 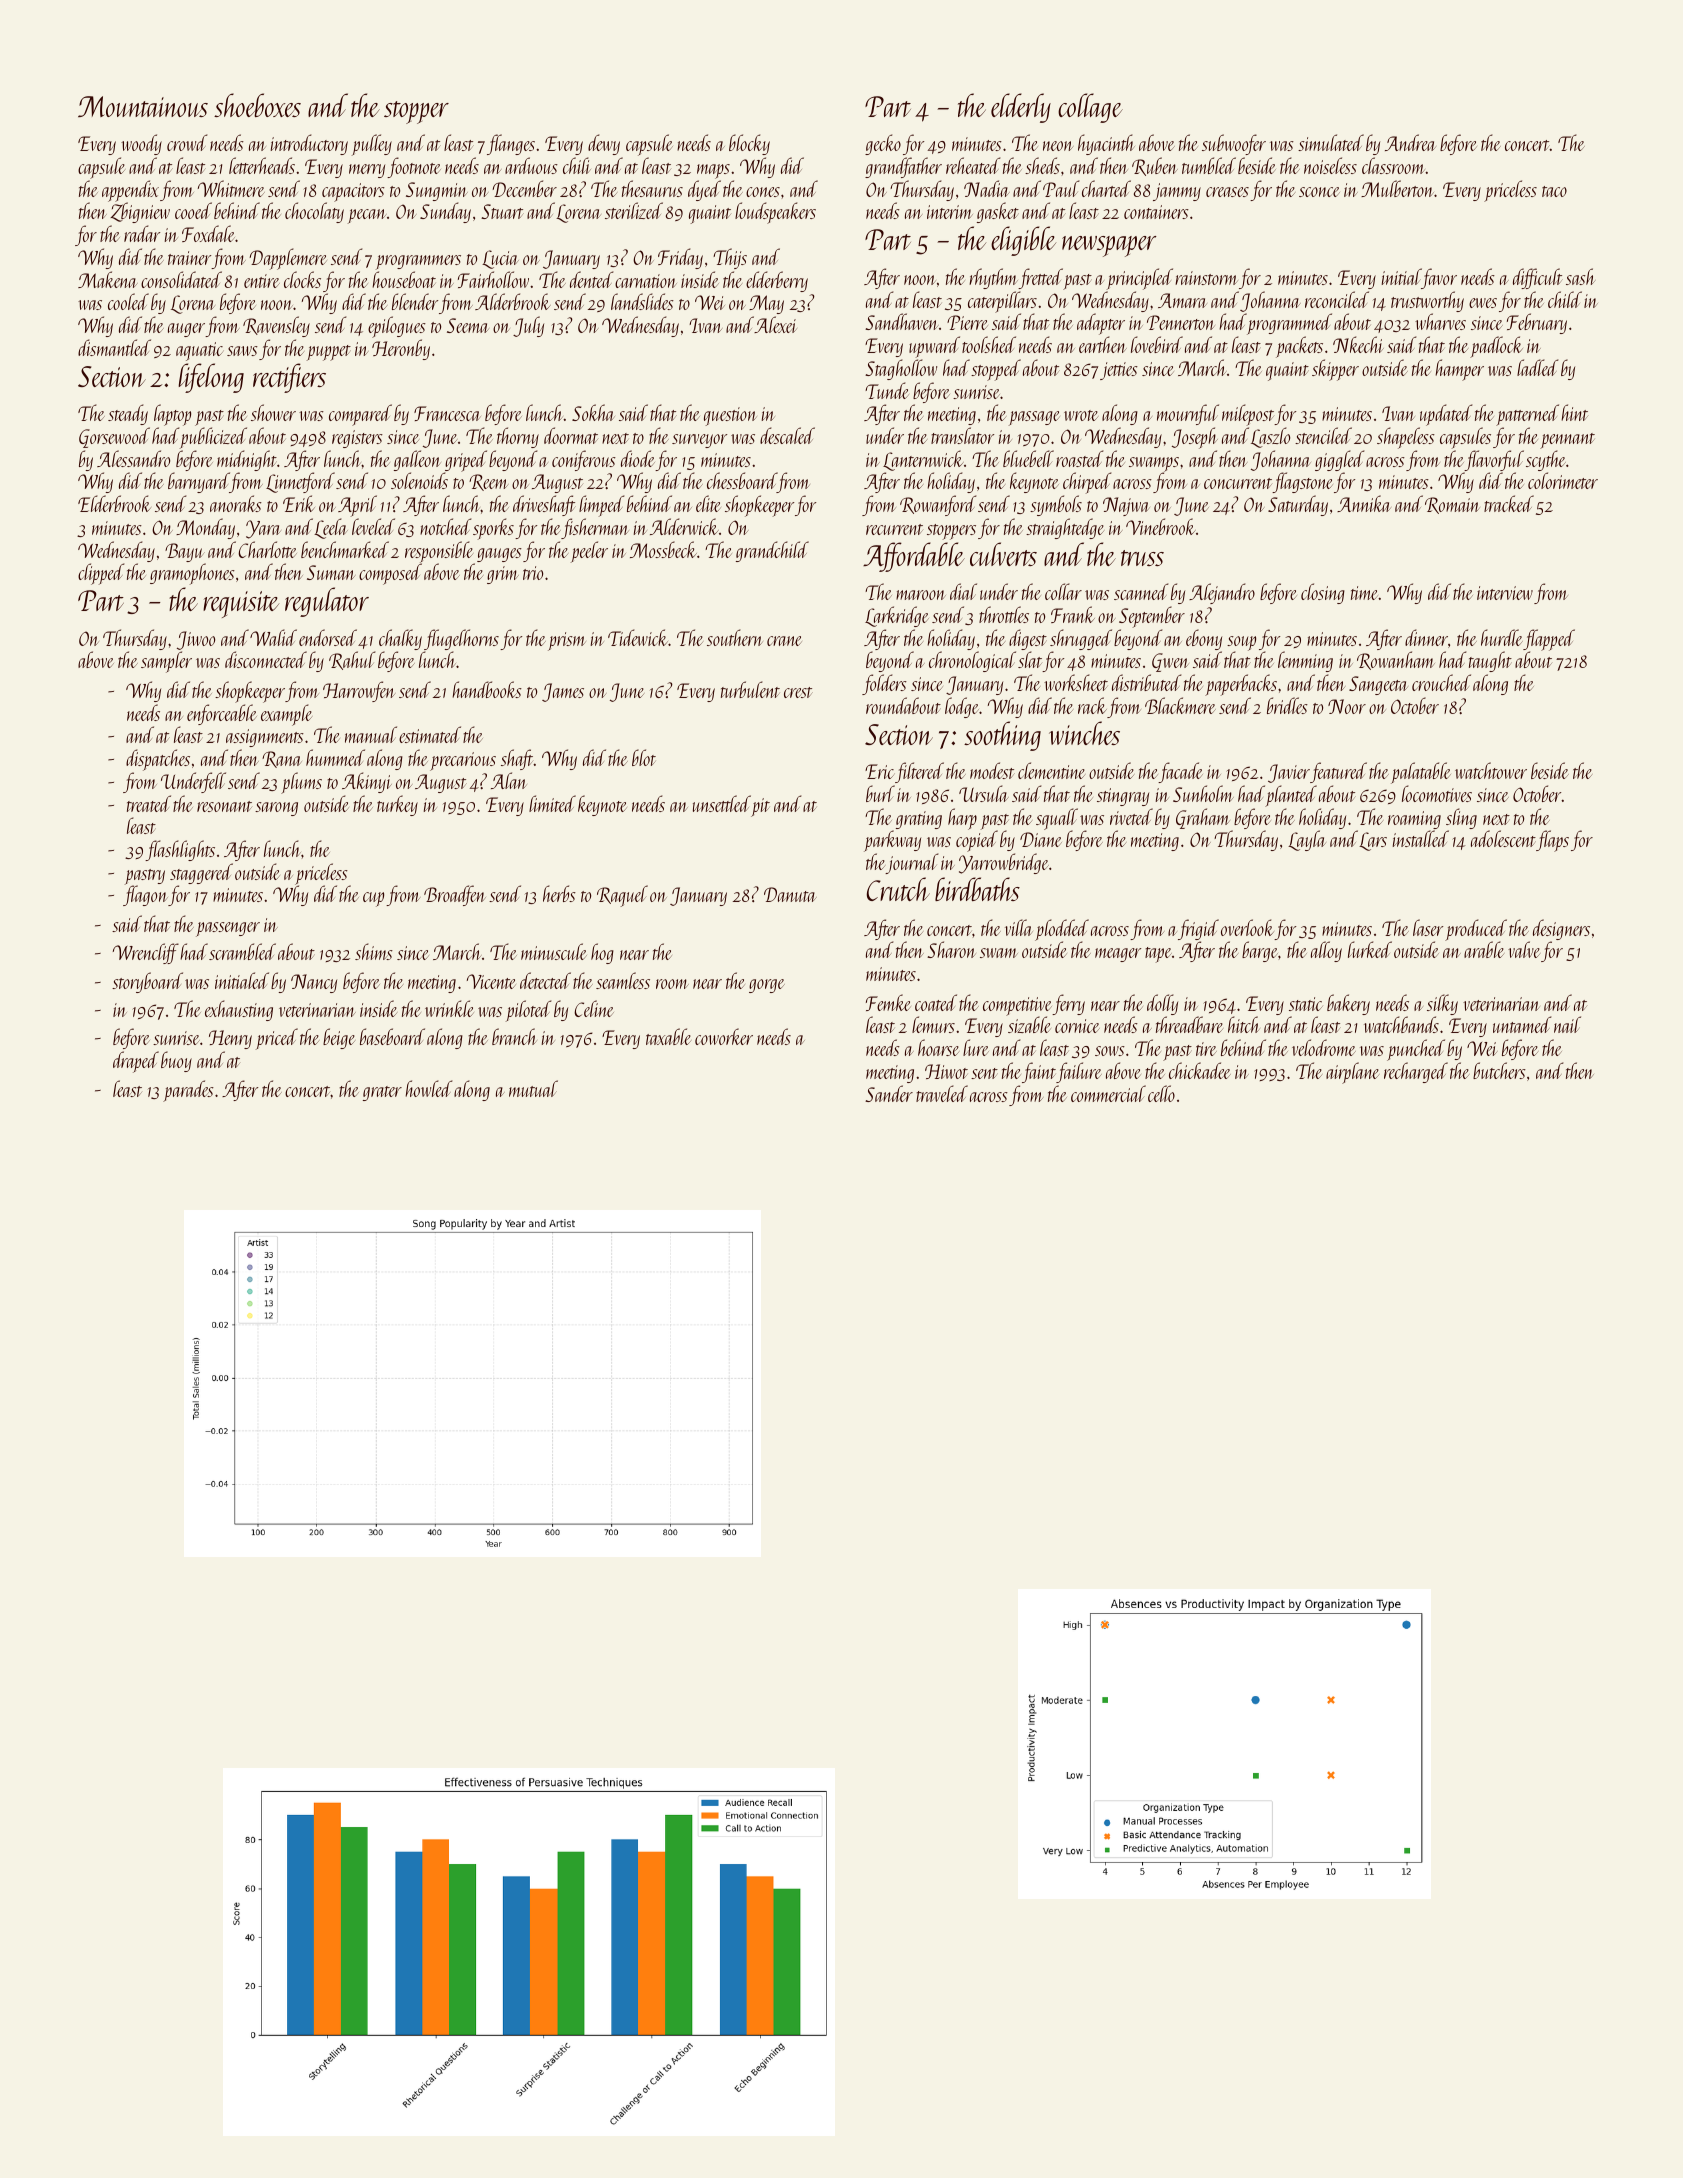 I want to click on publicized, so click(x=213, y=438).
